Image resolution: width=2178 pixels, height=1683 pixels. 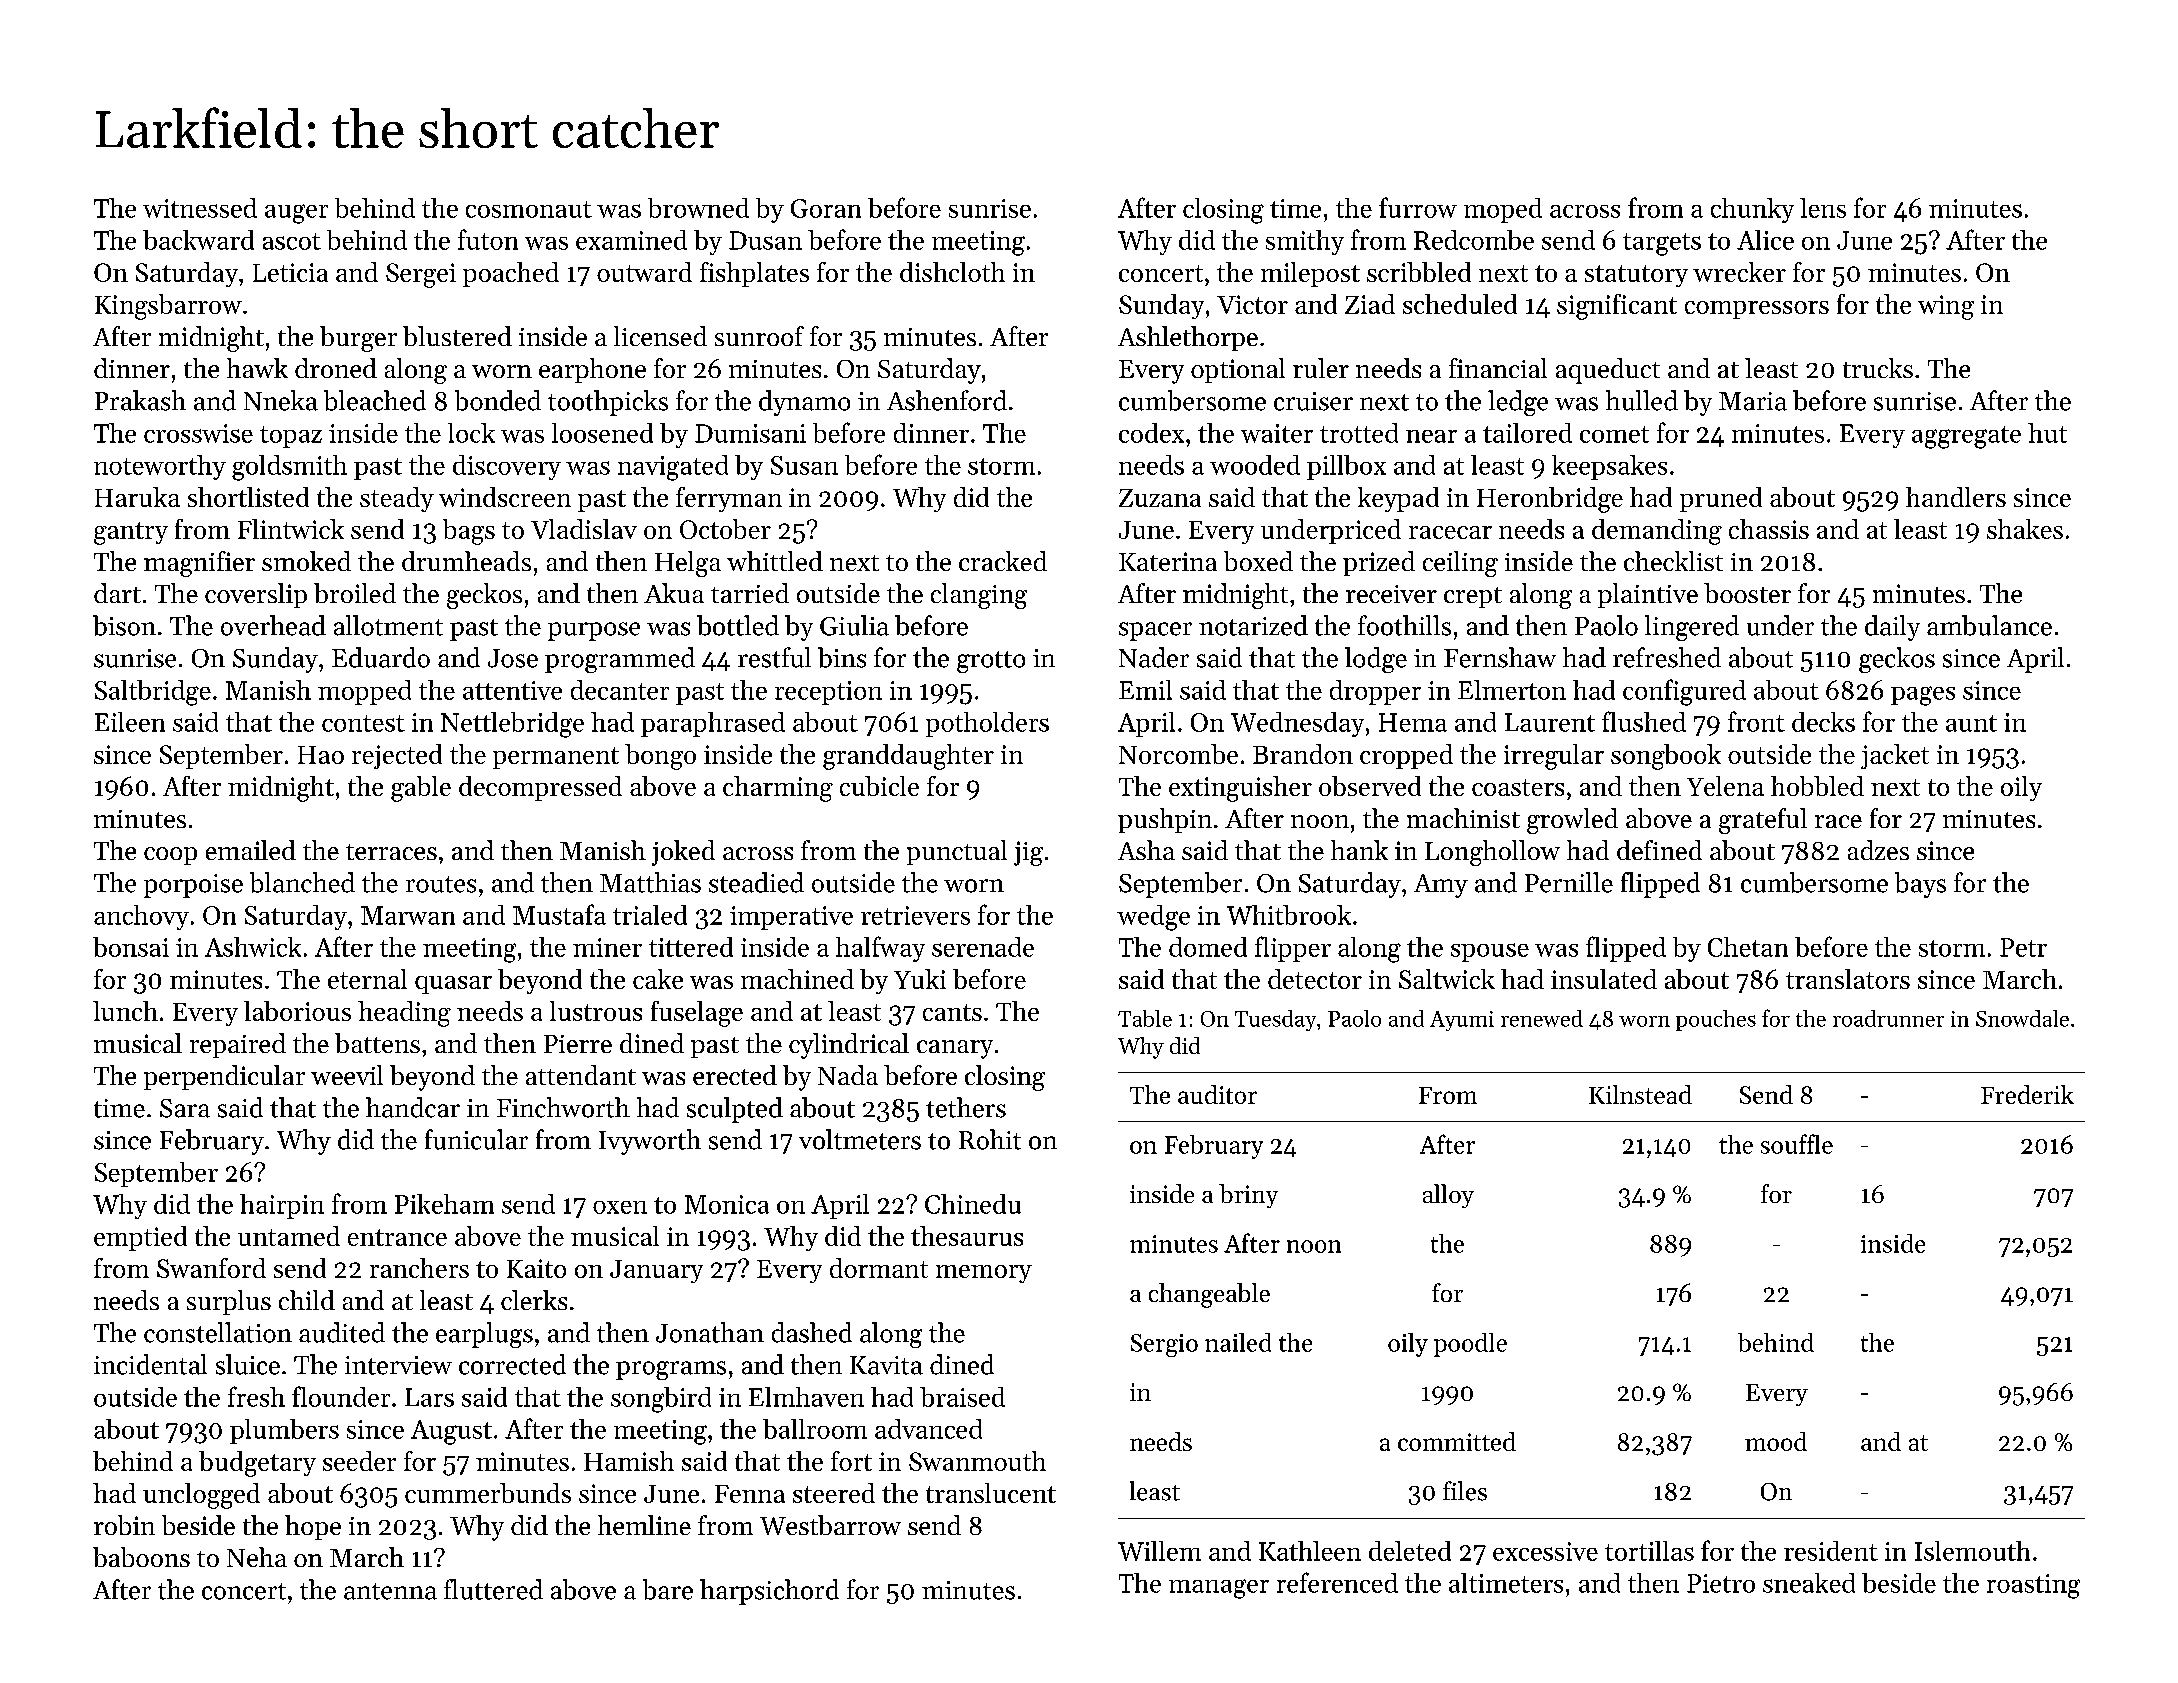 I want to click on coop, so click(x=170, y=856).
